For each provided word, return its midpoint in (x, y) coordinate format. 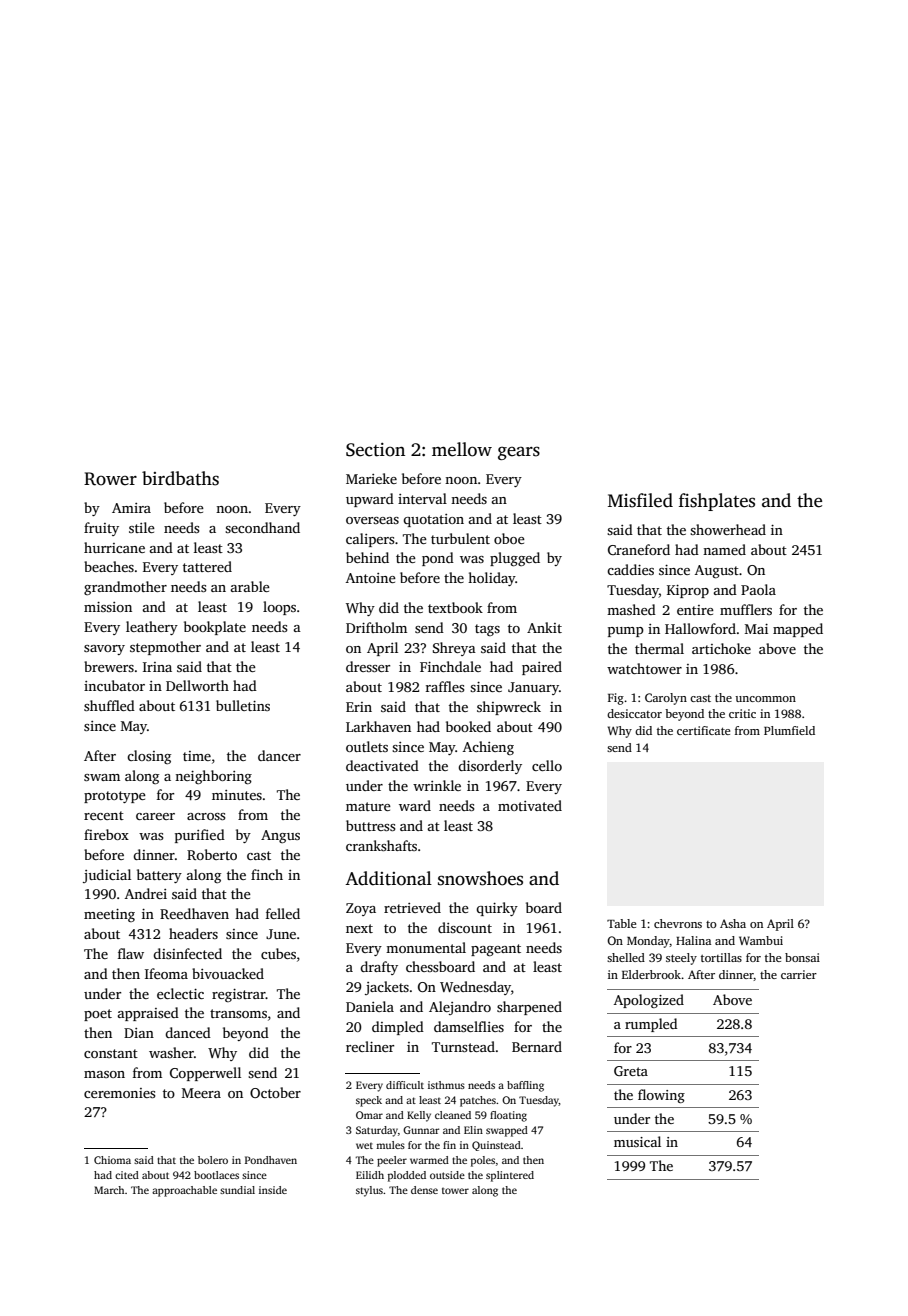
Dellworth (197, 685)
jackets (387, 988)
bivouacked (228, 973)
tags (487, 630)
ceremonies (119, 1093)
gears (519, 453)
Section (375, 450)
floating (508, 1116)
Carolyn (666, 699)
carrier (799, 974)
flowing (661, 1096)
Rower (110, 479)
